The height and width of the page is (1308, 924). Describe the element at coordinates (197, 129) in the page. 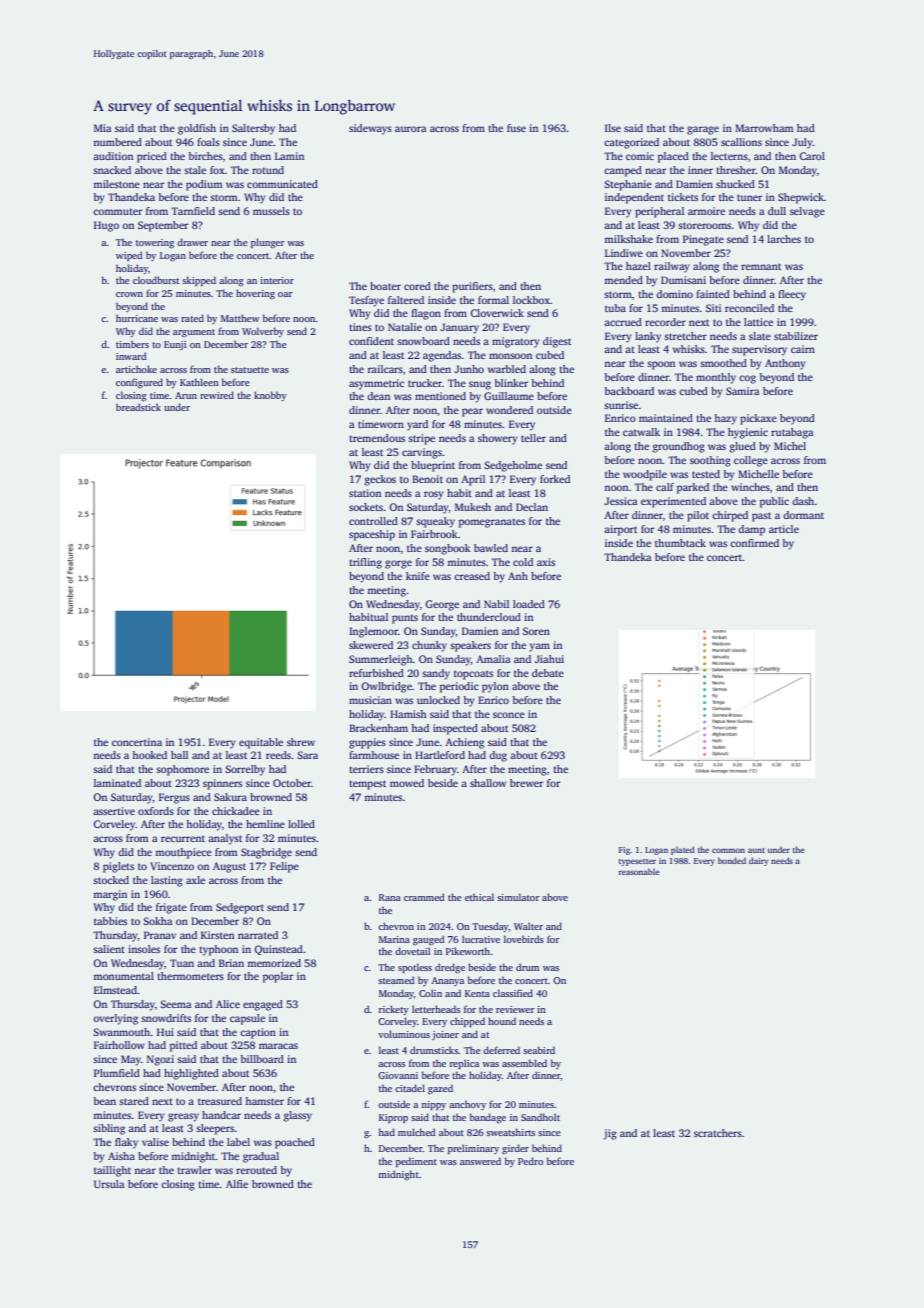

I see `goldfish` at that location.
